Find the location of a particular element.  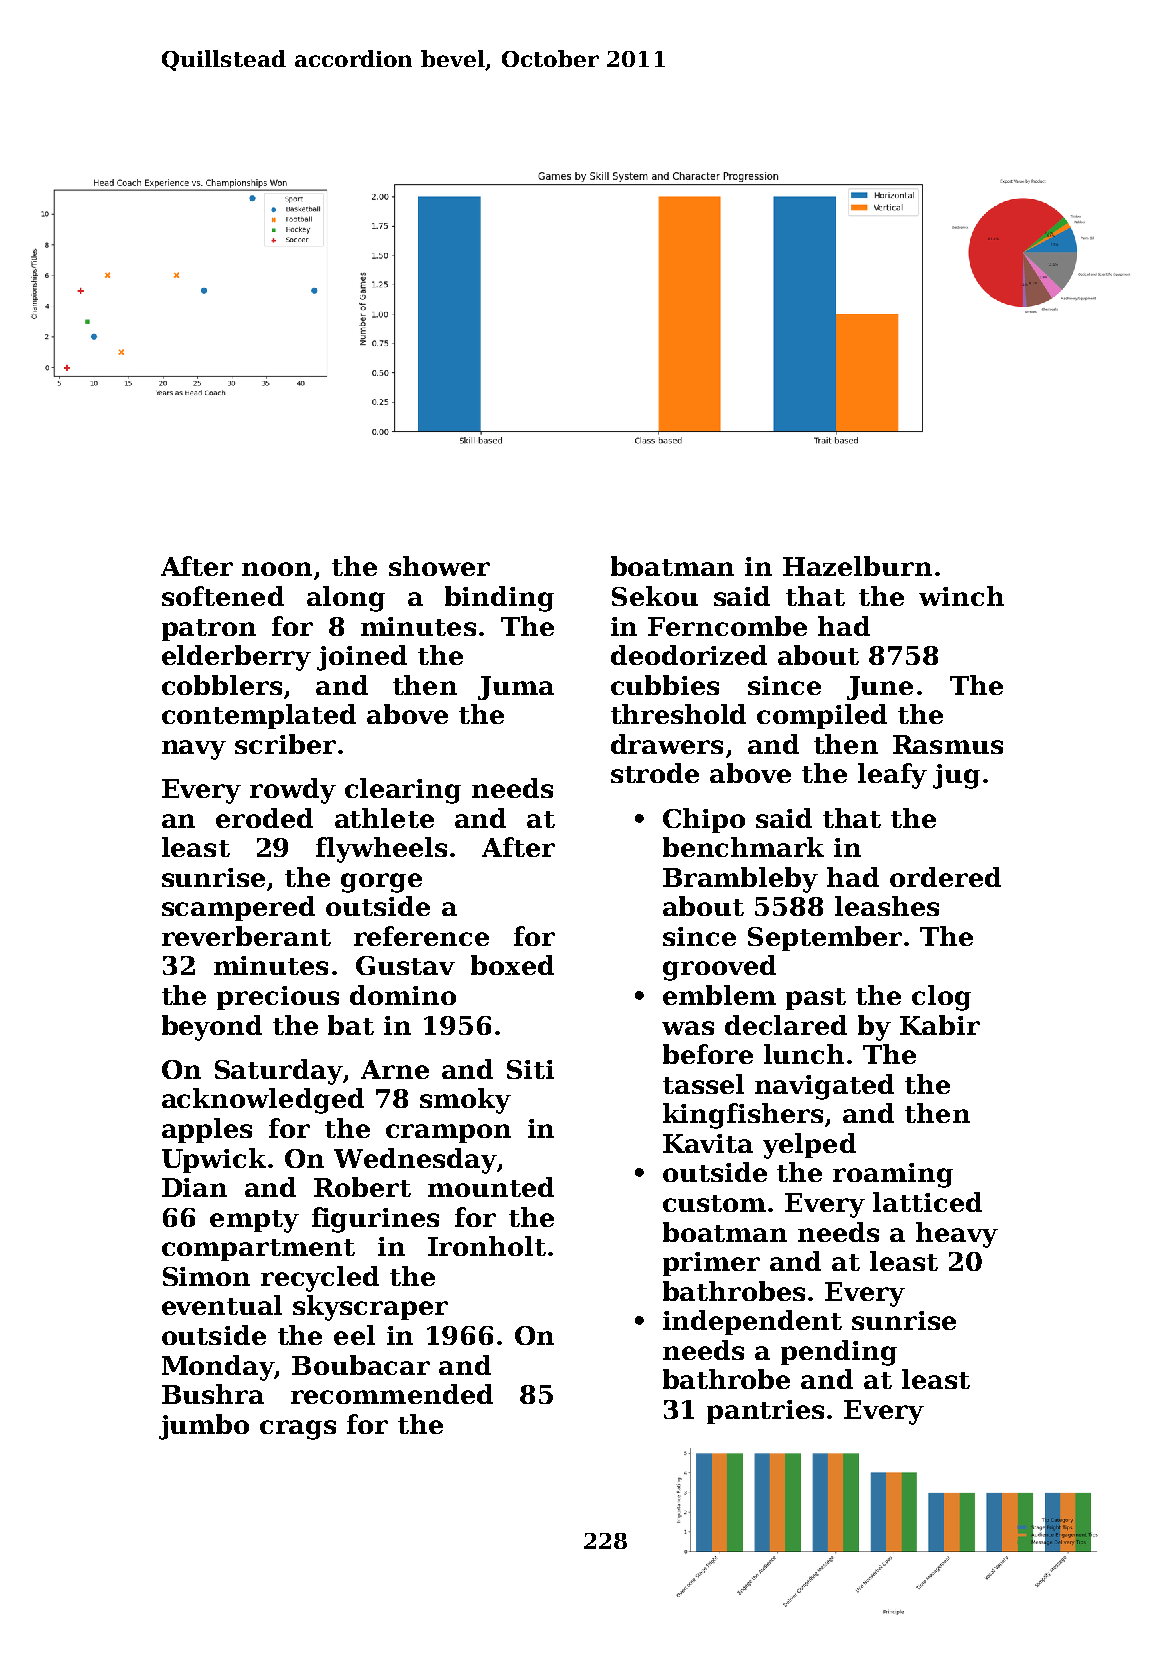

Juma is located at coordinates (516, 688).
